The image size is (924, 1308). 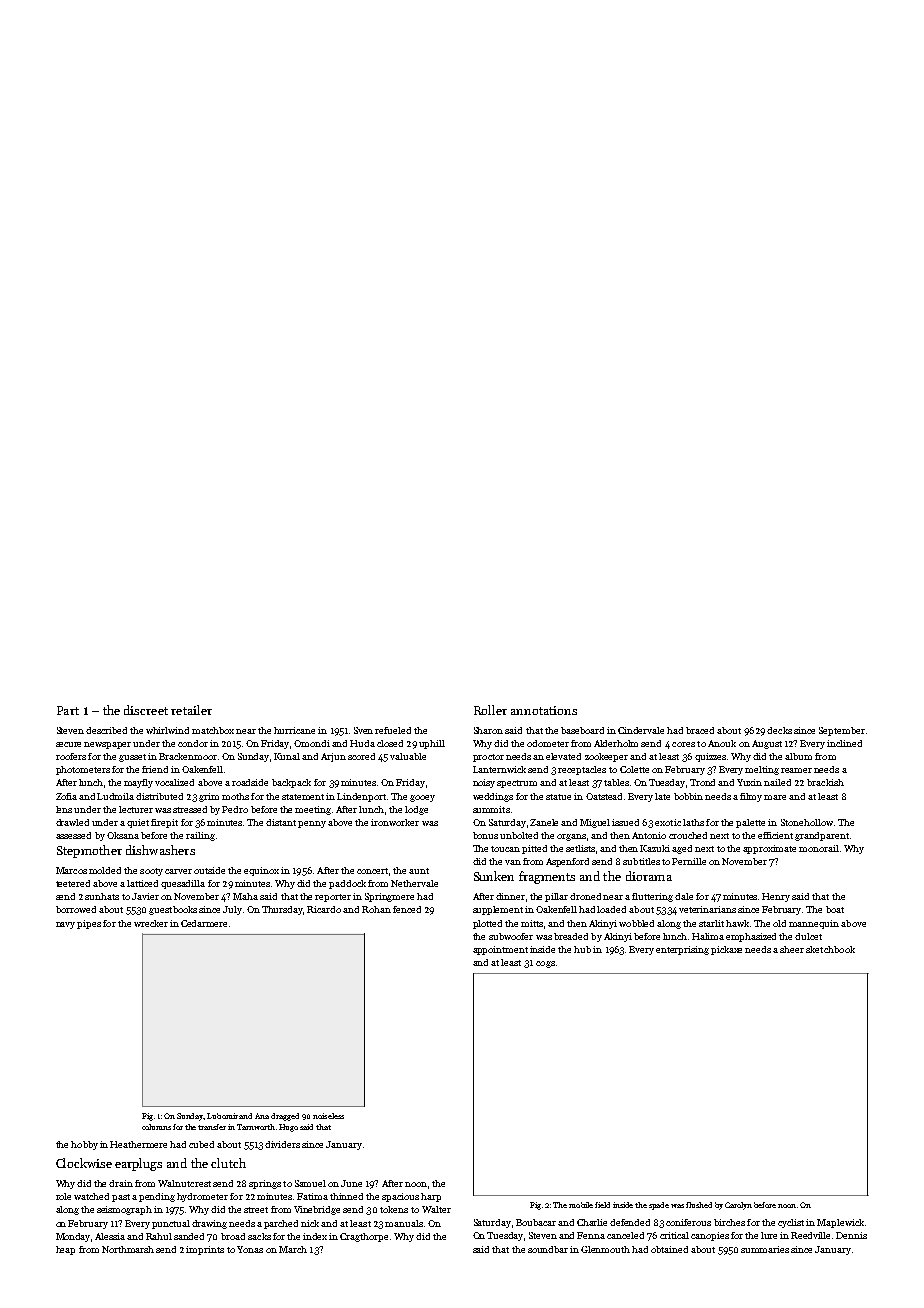 What do you see at coordinates (738, 1206) in the screenshot?
I see `Carolyn` at bounding box center [738, 1206].
